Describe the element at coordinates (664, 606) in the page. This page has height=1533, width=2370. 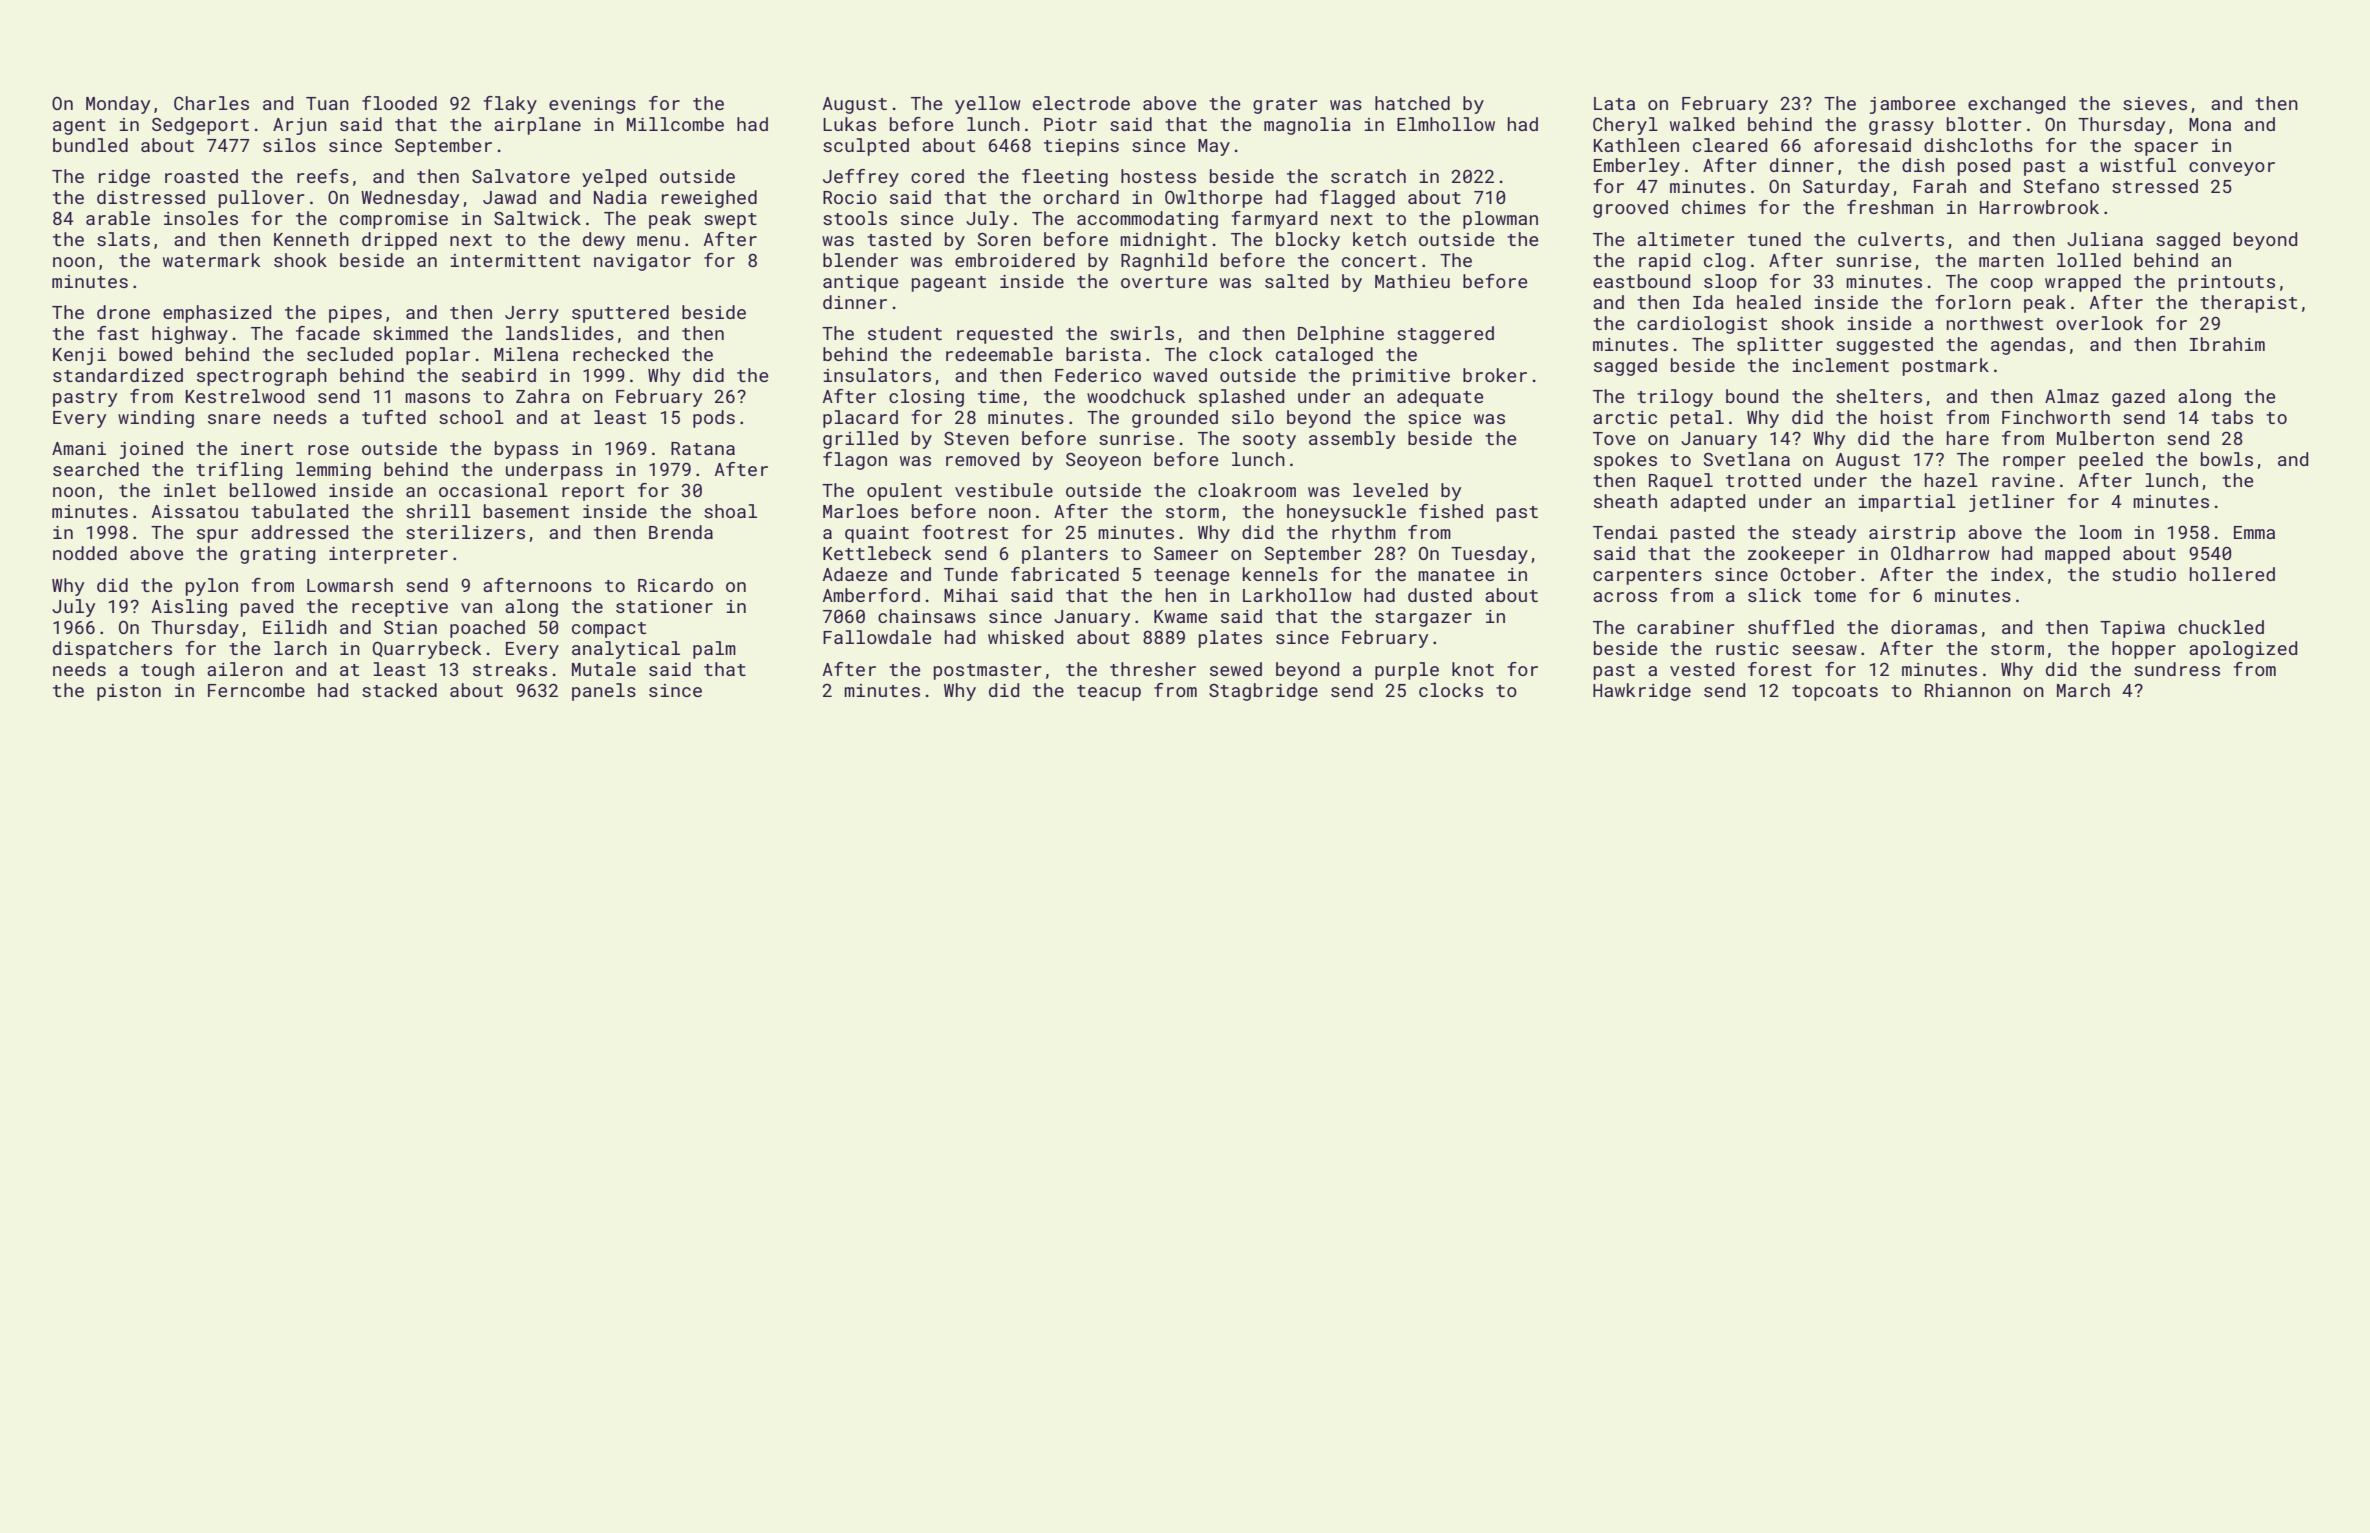
I see `stationer` at that location.
